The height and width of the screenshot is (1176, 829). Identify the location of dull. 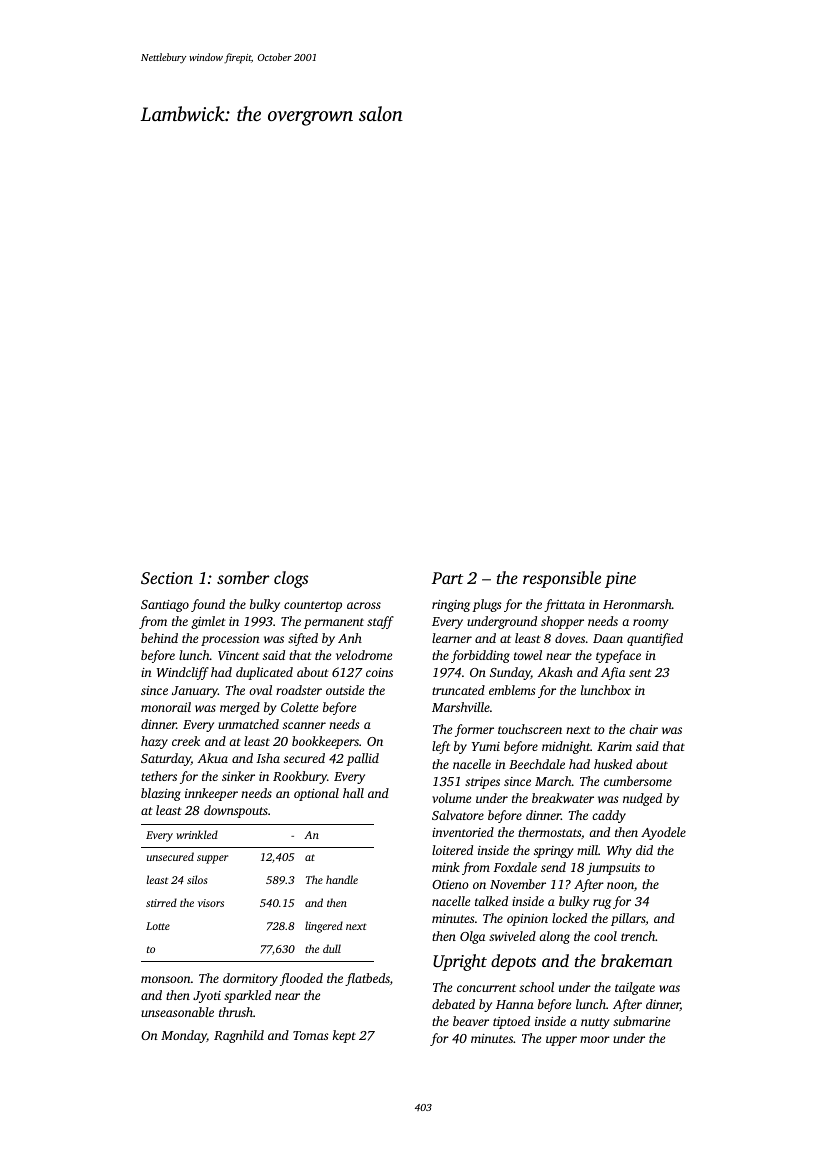
(332, 948).
